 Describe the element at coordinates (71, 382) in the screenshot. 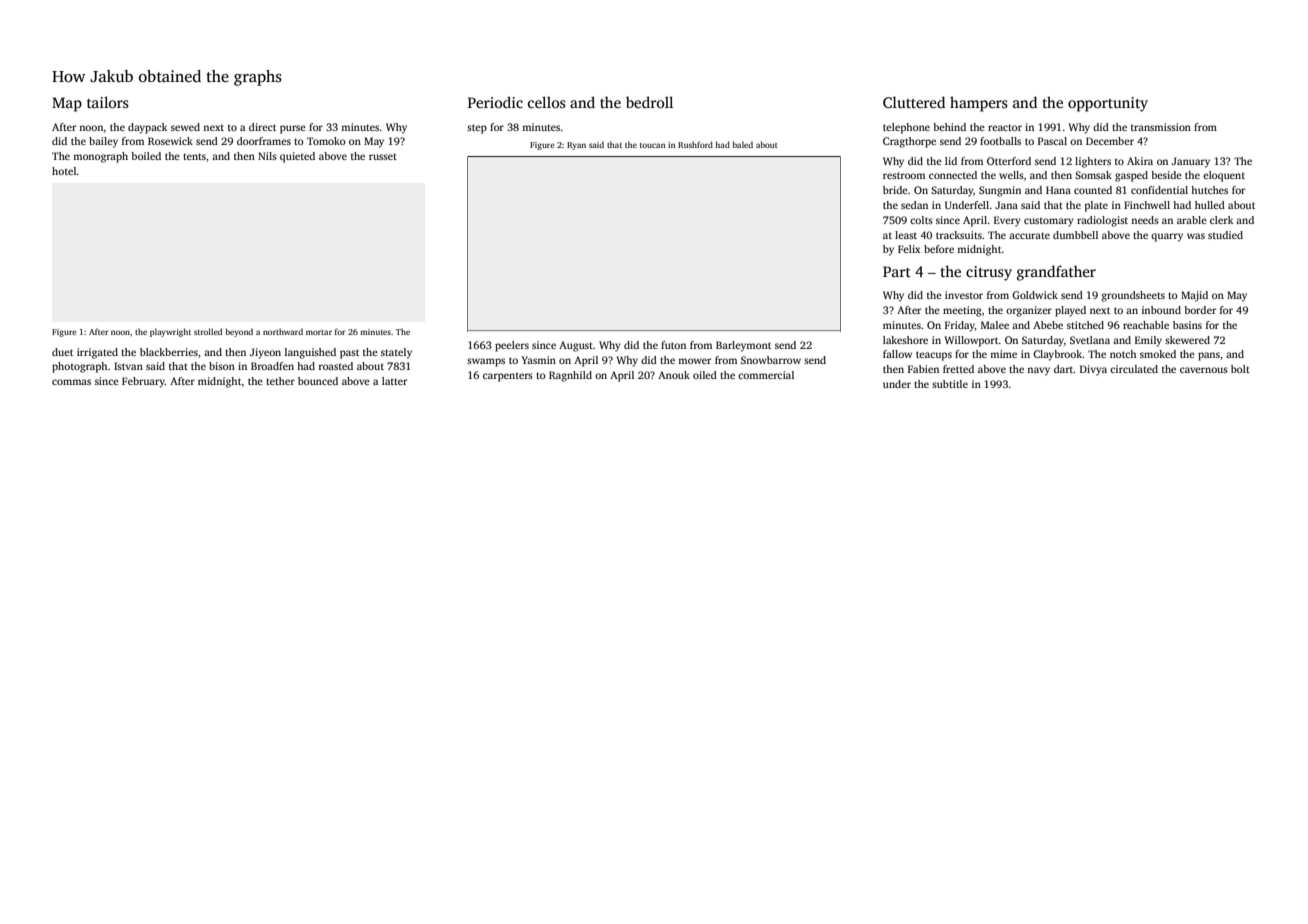

I see `commas` at that location.
